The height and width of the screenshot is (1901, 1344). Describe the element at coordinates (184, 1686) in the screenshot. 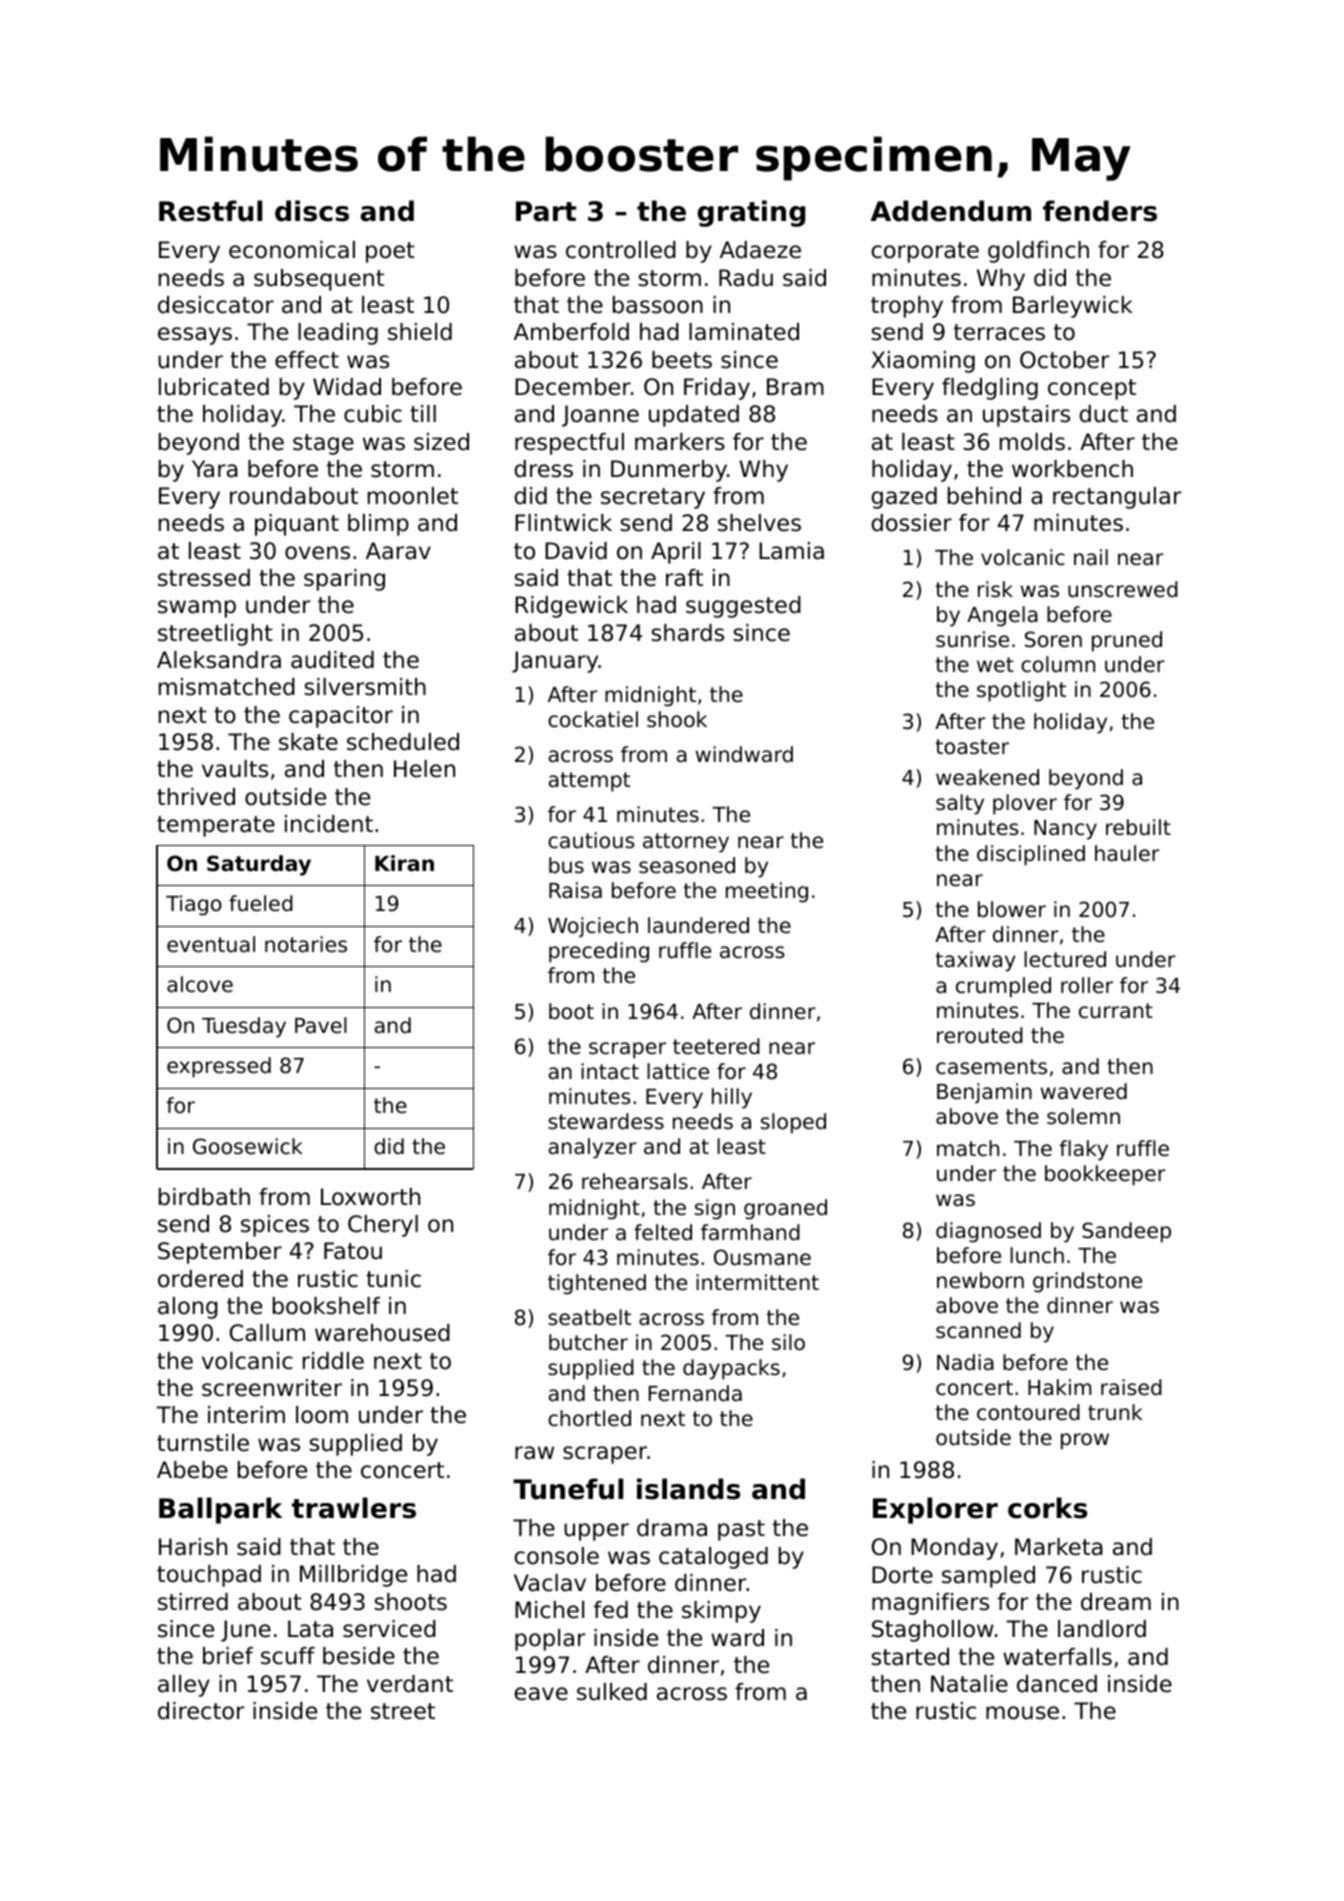

I see `alley` at that location.
